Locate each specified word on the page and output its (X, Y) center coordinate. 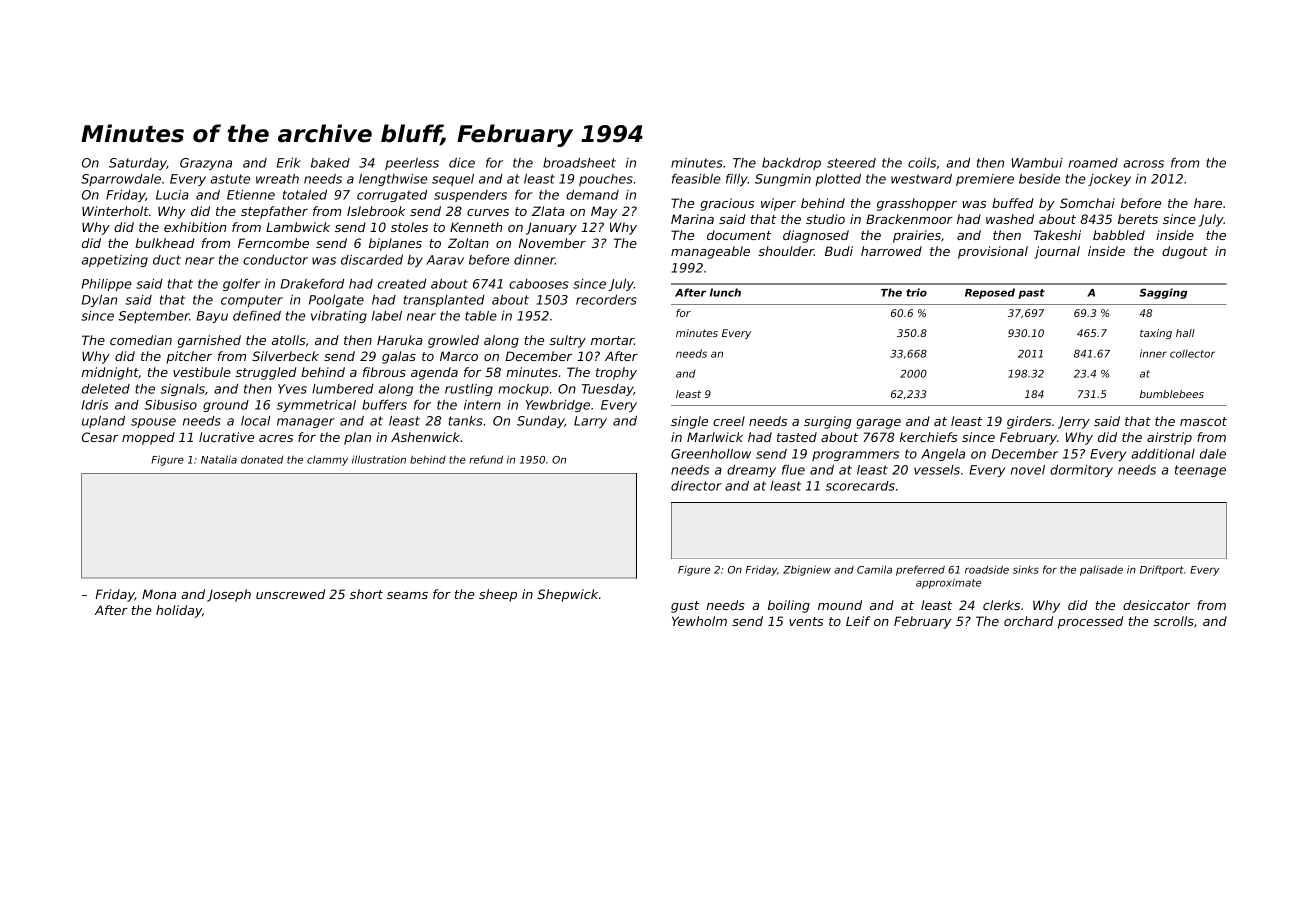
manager (306, 423)
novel (1028, 470)
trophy (616, 373)
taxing (1156, 334)
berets (1138, 219)
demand (592, 195)
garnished (209, 341)
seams (407, 595)
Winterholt (115, 211)
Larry (590, 422)
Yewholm (699, 621)
